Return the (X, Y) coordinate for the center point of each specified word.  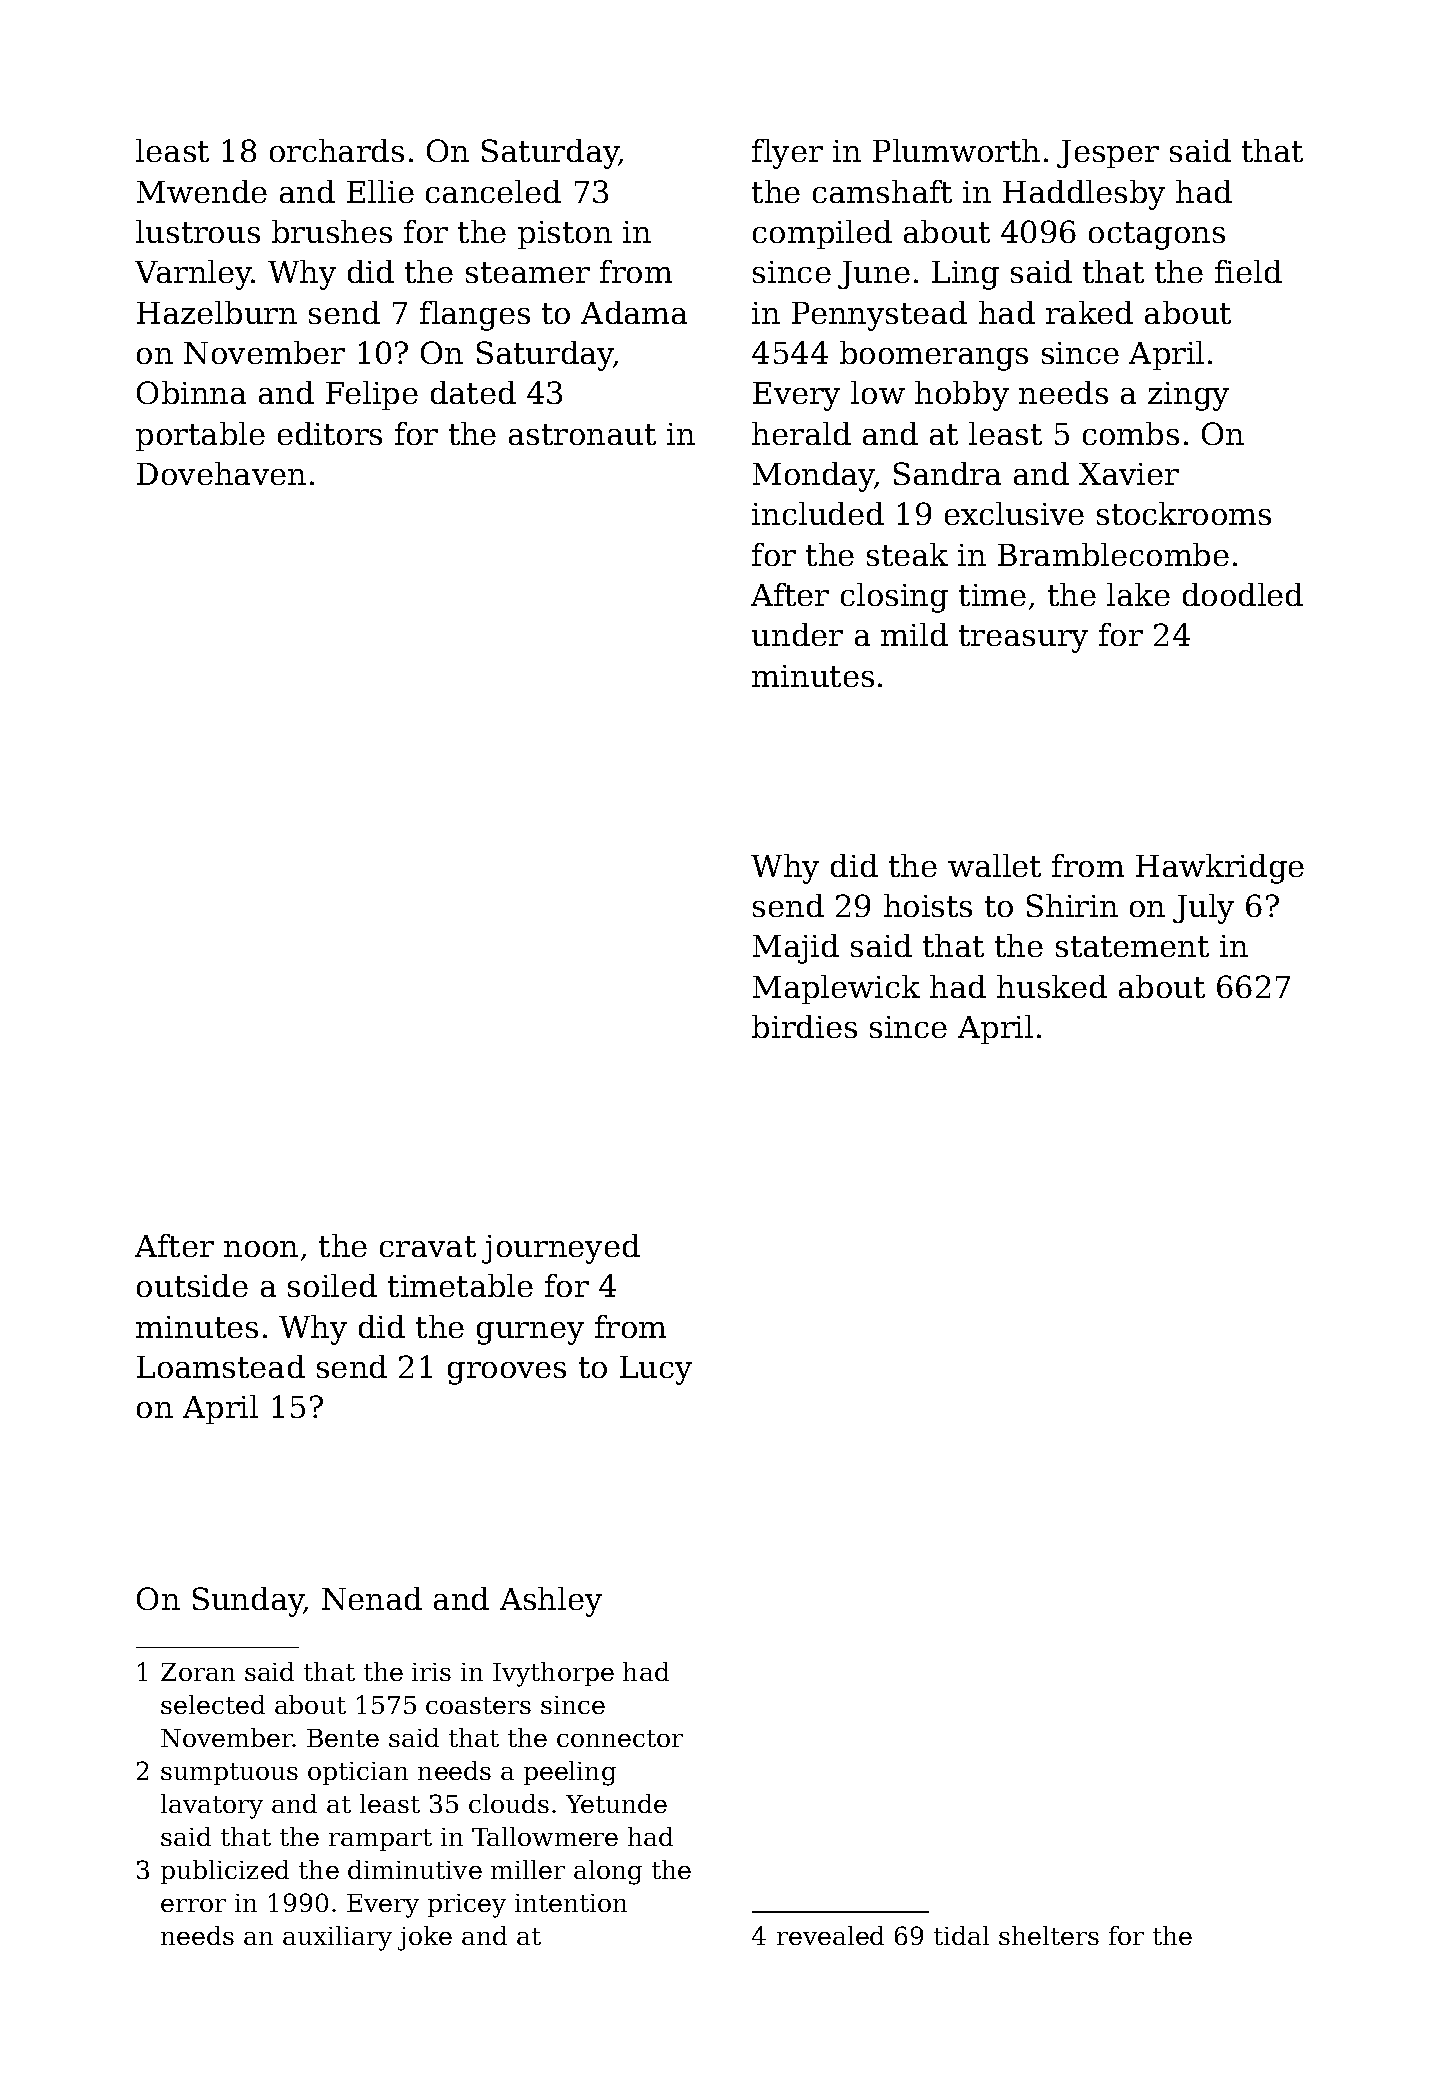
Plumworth (956, 150)
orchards (337, 150)
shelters (1049, 1935)
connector (620, 1738)
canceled (493, 191)
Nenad (372, 1598)
